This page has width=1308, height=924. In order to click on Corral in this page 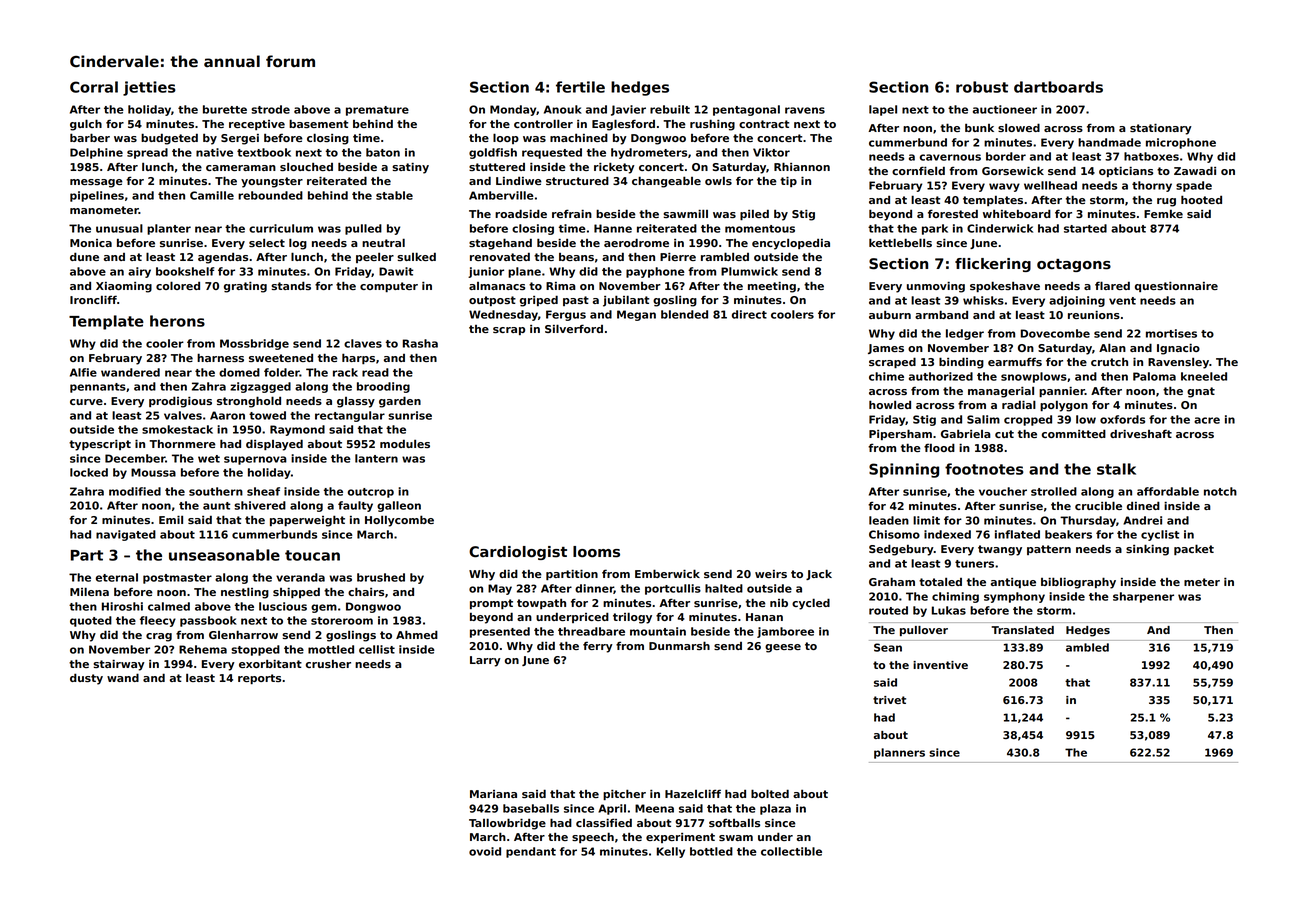, I will do `click(94, 87)`.
